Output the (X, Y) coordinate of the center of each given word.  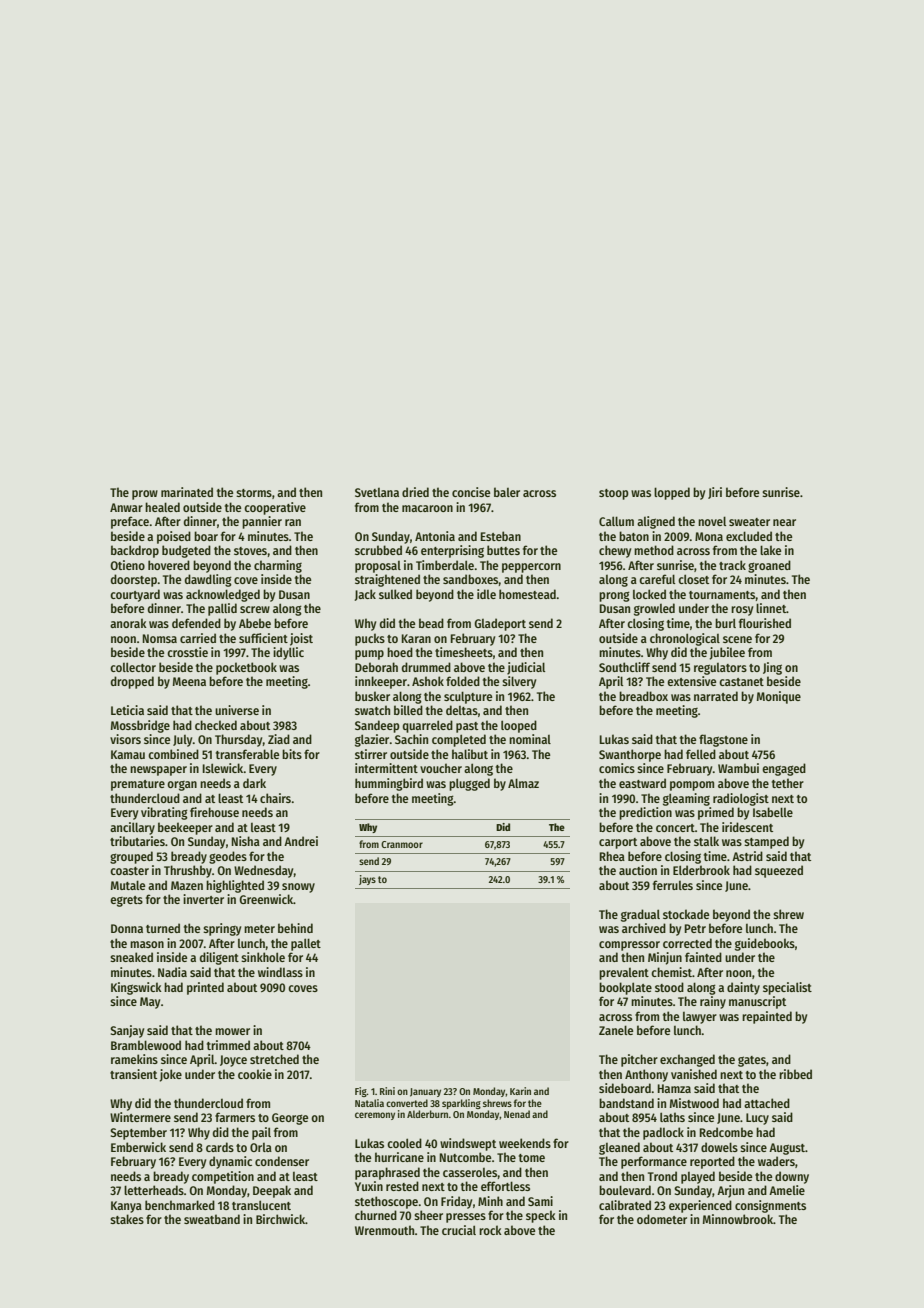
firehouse (214, 812)
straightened (387, 580)
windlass (280, 972)
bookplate (625, 988)
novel (712, 521)
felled (701, 754)
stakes (127, 1219)
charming (278, 566)
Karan (416, 638)
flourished (765, 623)
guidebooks (765, 944)
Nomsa (160, 638)
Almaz (523, 783)
